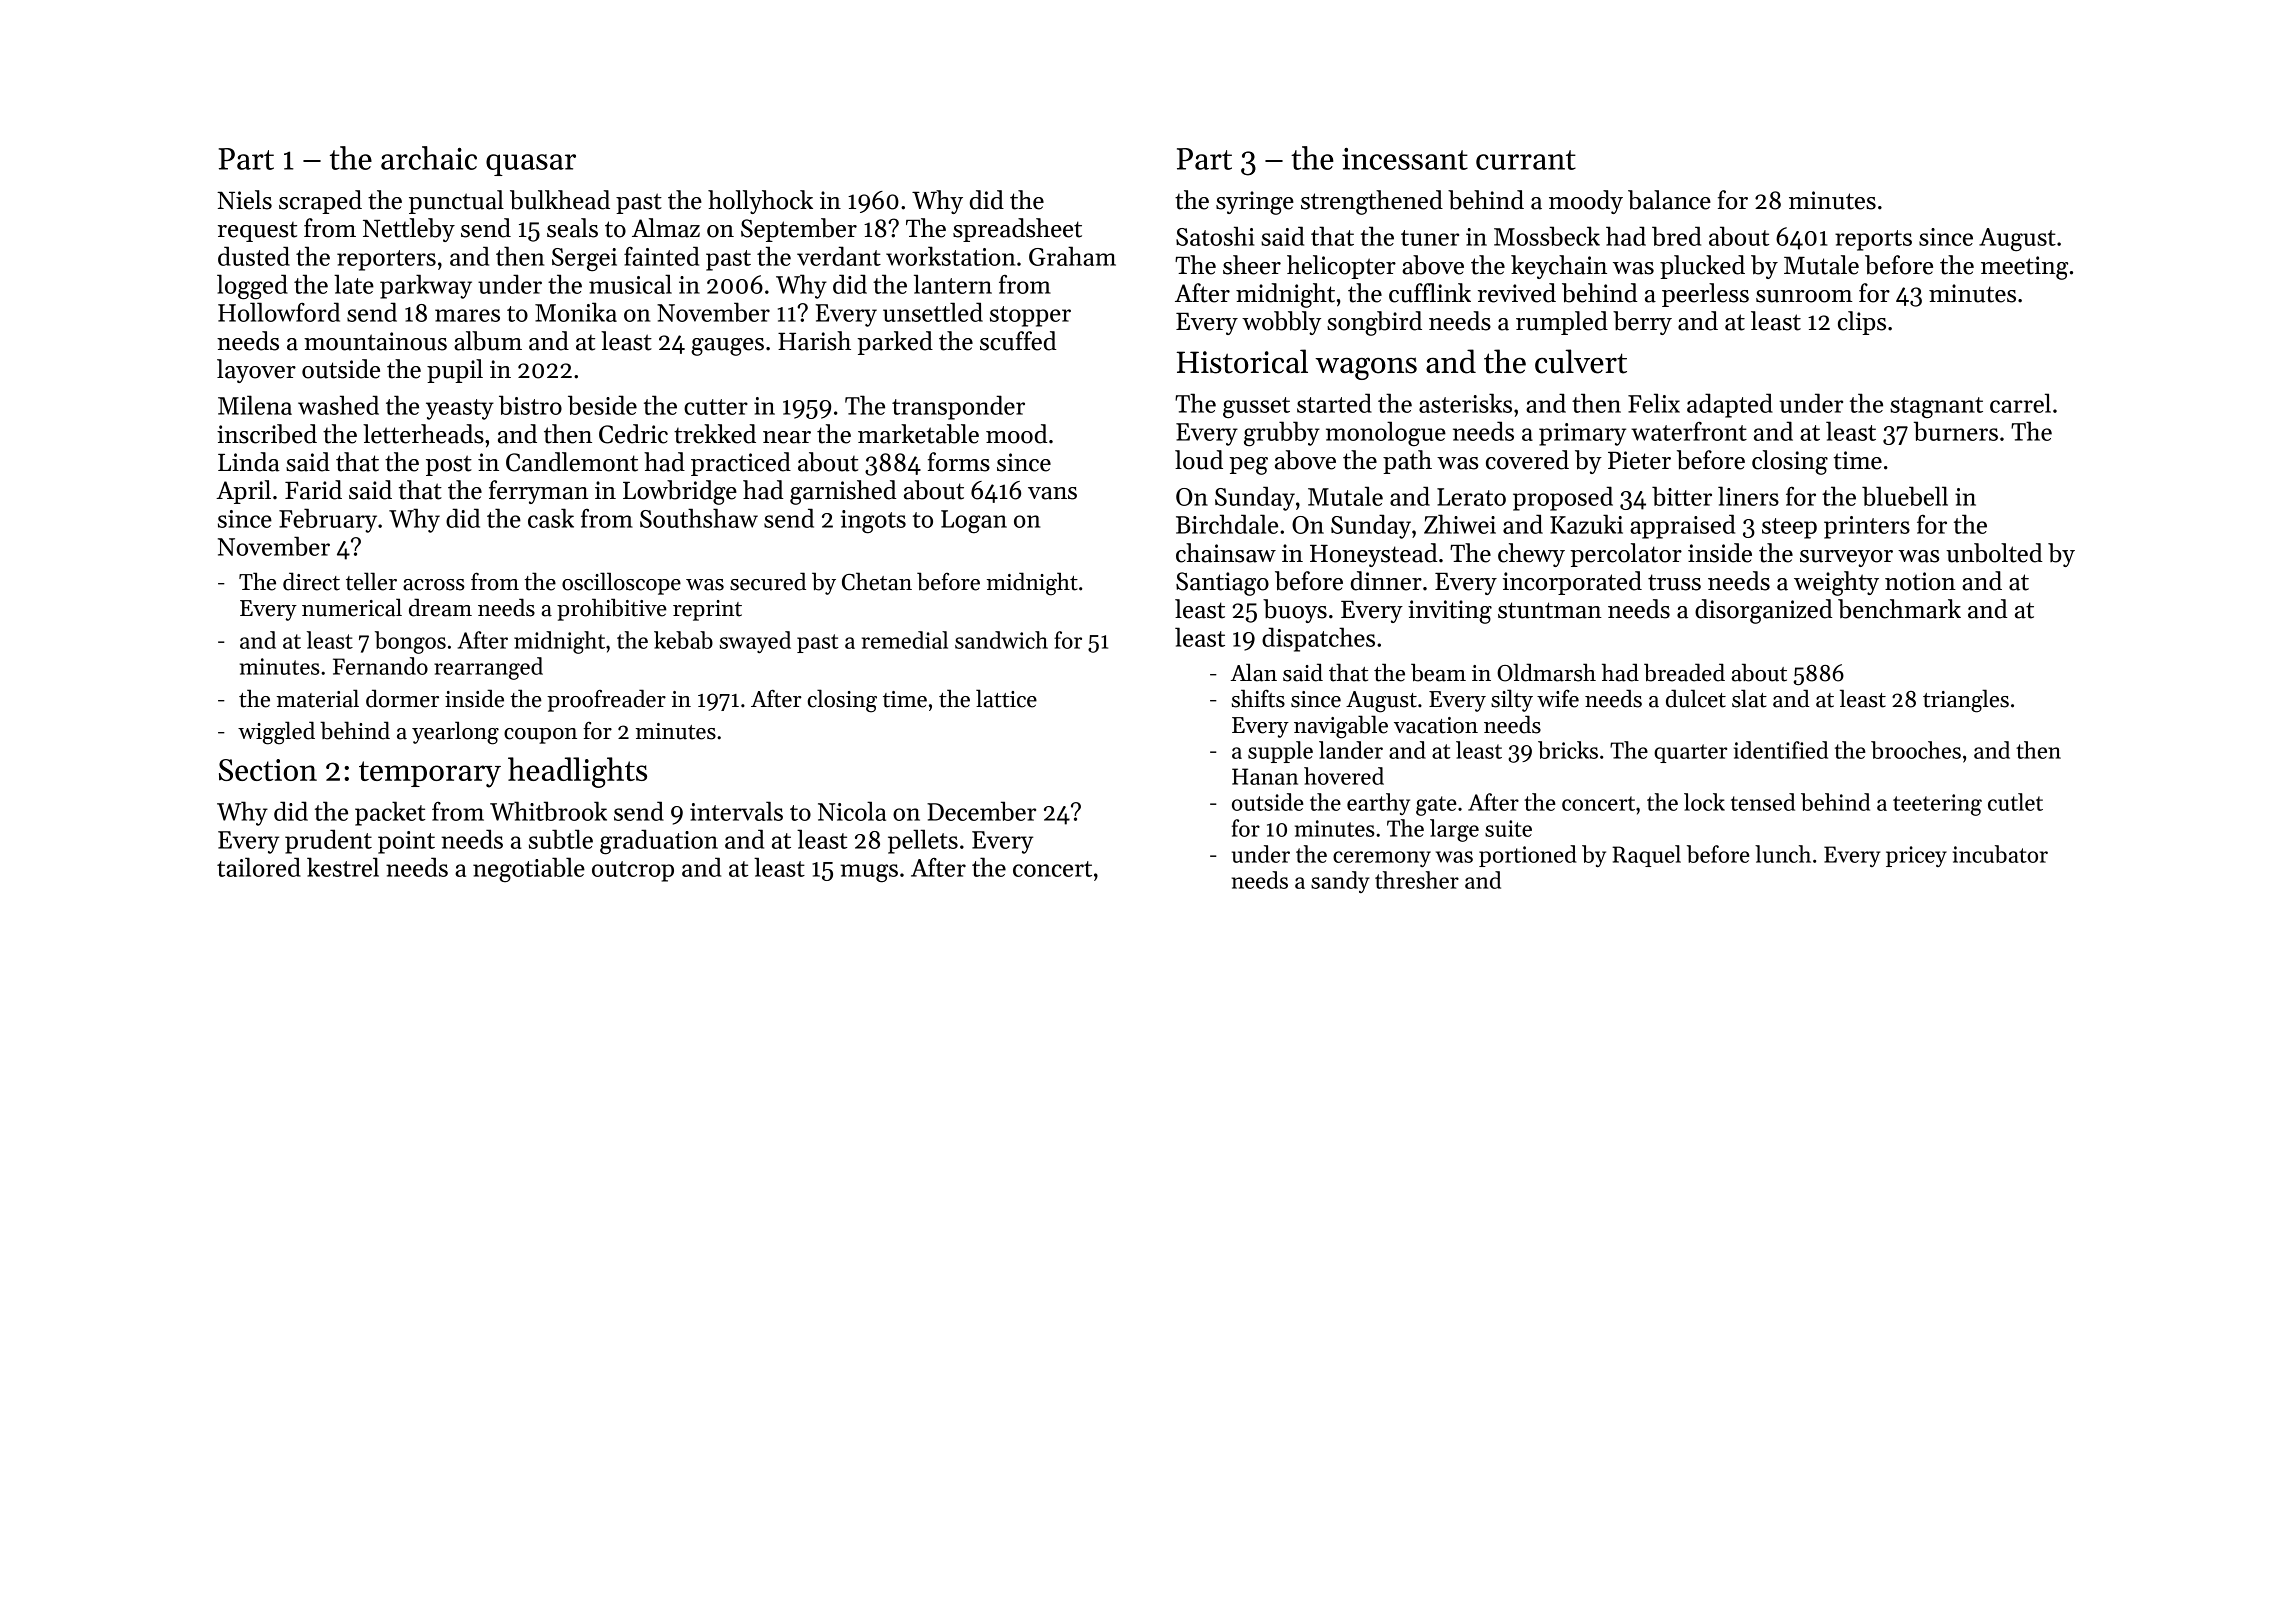 Image resolution: width=2292 pixels, height=1620 pixels. Describe the element at coordinates (1873, 240) in the page. I see `reports` at that location.
